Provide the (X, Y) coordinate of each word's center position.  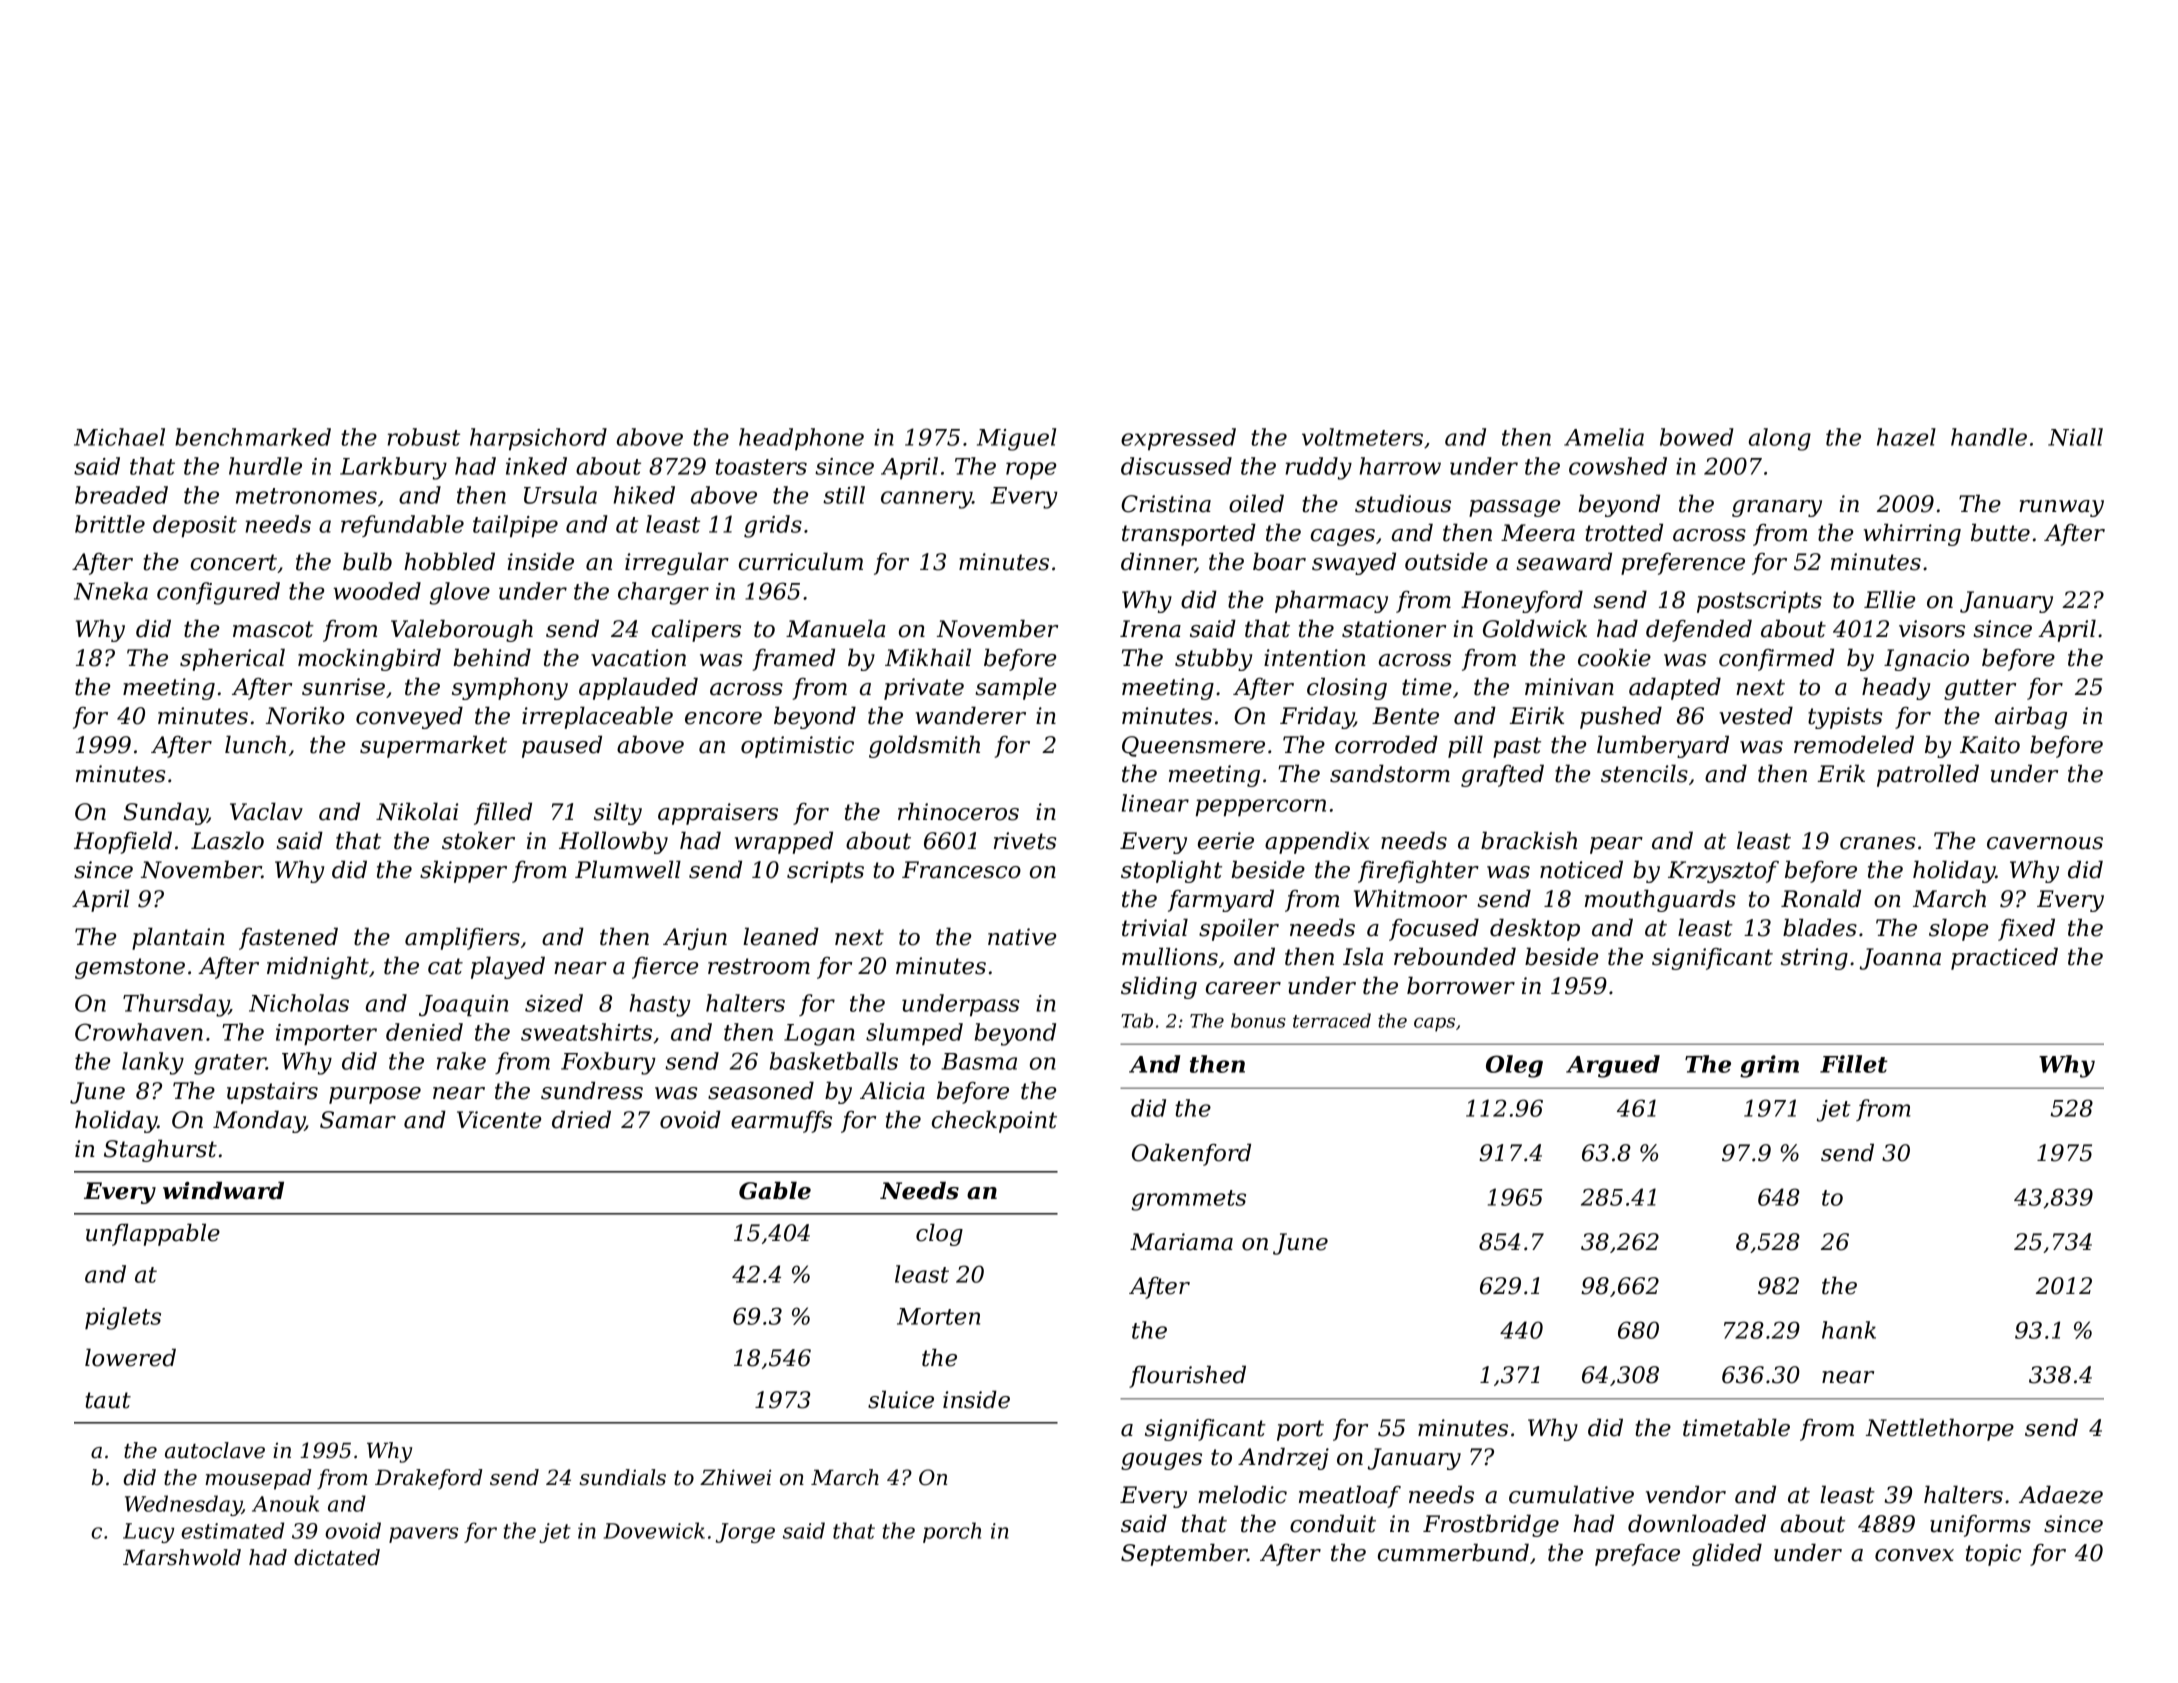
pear (1616, 845)
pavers (423, 1535)
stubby (1213, 659)
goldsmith (924, 746)
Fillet (1854, 1064)
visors (1932, 629)
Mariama (1181, 1242)
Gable (775, 1190)
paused (562, 746)
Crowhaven (139, 1032)
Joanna (1900, 959)
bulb (367, 561)
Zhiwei (736, 1477)
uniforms (1980, 1526)
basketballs (834, 1061)
